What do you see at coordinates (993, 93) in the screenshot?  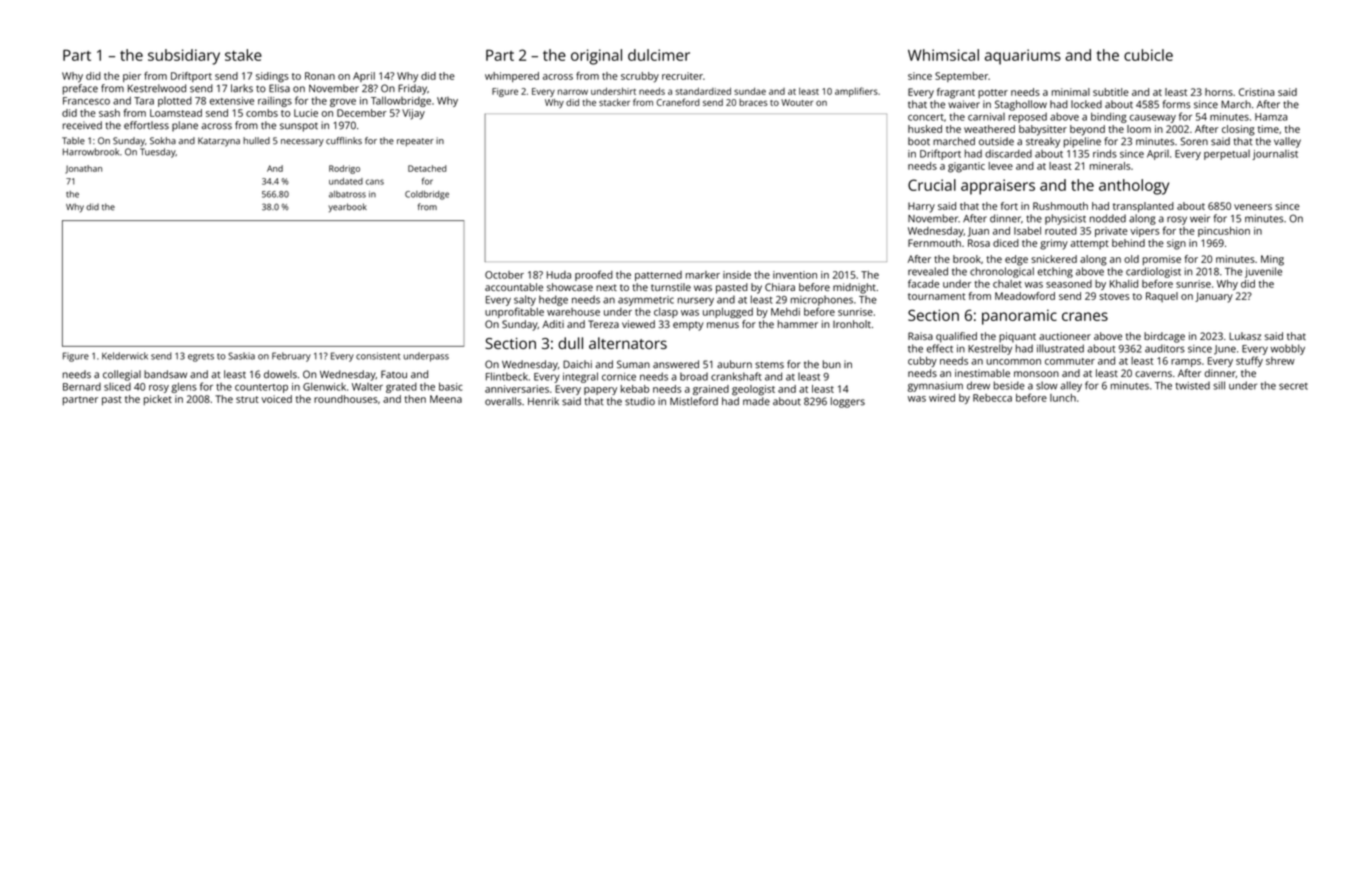 I see `potter` at bounding box center [993, 93].
